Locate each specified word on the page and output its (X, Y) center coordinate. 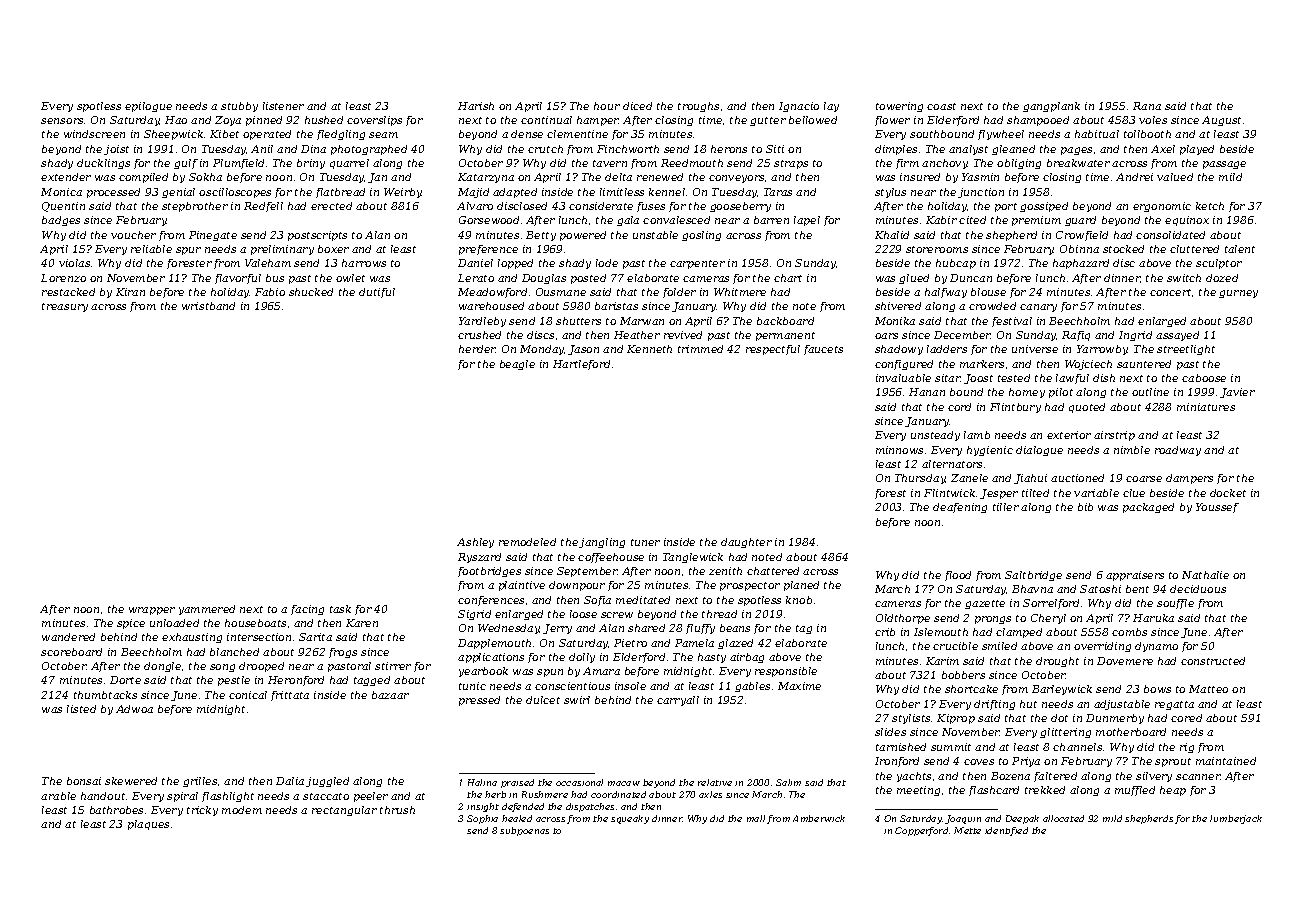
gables (752, 687)
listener (283, 106)
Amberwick (819, 818)
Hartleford (581, 365)
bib (1085, 507)
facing (307, 610)
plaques (148, 825)
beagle (517, 365)
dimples (896, 150)
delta (618, 177)
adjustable (1122, 705)
